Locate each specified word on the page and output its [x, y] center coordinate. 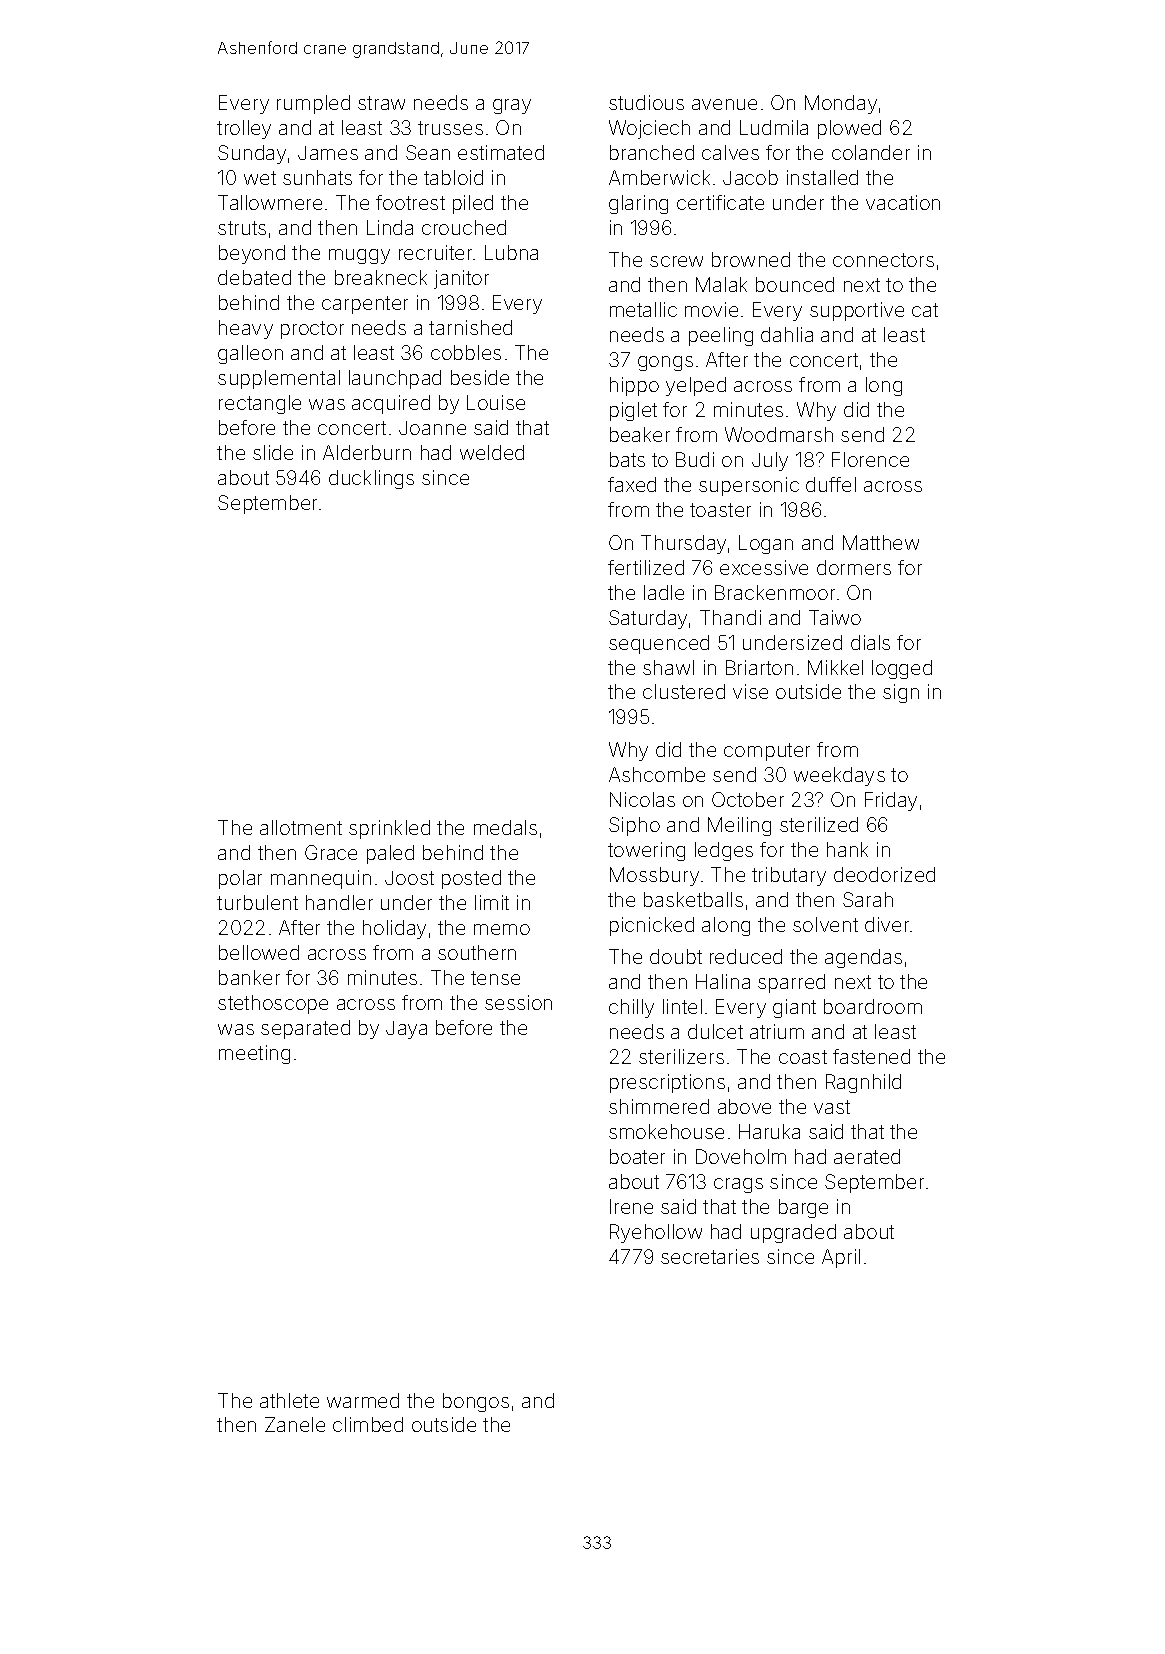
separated [305, 1029]
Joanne [432, 428]
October [748, 799]
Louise [496, 402]
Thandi [730, 617]
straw [381, 103]
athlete [289, 1400]
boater [637, 1156]
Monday [841, 104]
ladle [664, 592]
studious [646, 102]
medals [505, 827]
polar [240, 879]
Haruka [769, 1131]
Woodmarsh [779, 434]
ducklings [371, 479]
